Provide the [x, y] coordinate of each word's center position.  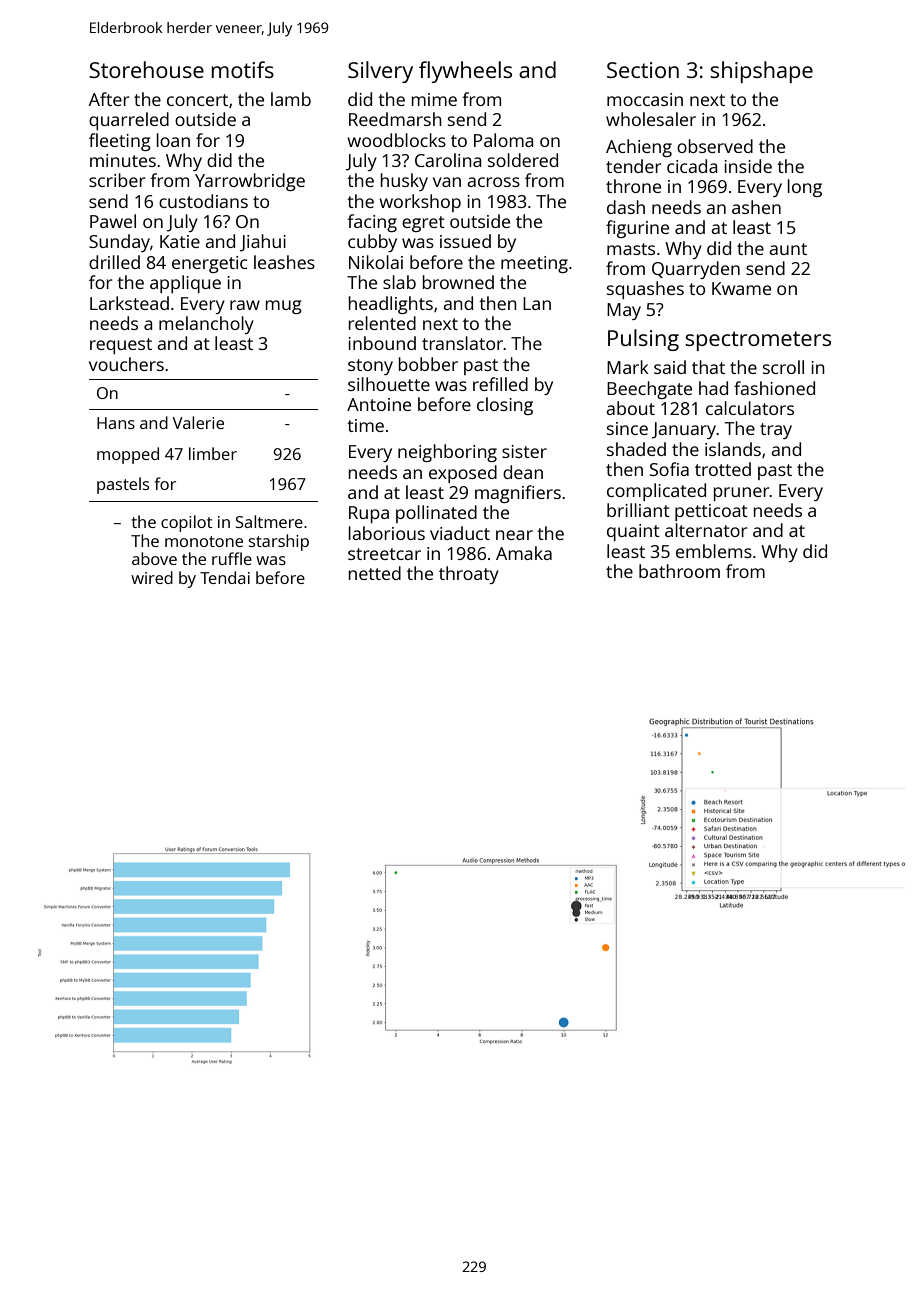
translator [462, 343]
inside [748, 166]
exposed [463, 474]
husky [404, 182]
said [670, 367]
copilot [186, 523]
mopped [128, 455]
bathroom [679, 571]
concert [197, 100]
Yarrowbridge [250, 182]
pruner [742, 494]
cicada [692, 166]
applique [185, 284]
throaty [469, 575]
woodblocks [396, 140]
